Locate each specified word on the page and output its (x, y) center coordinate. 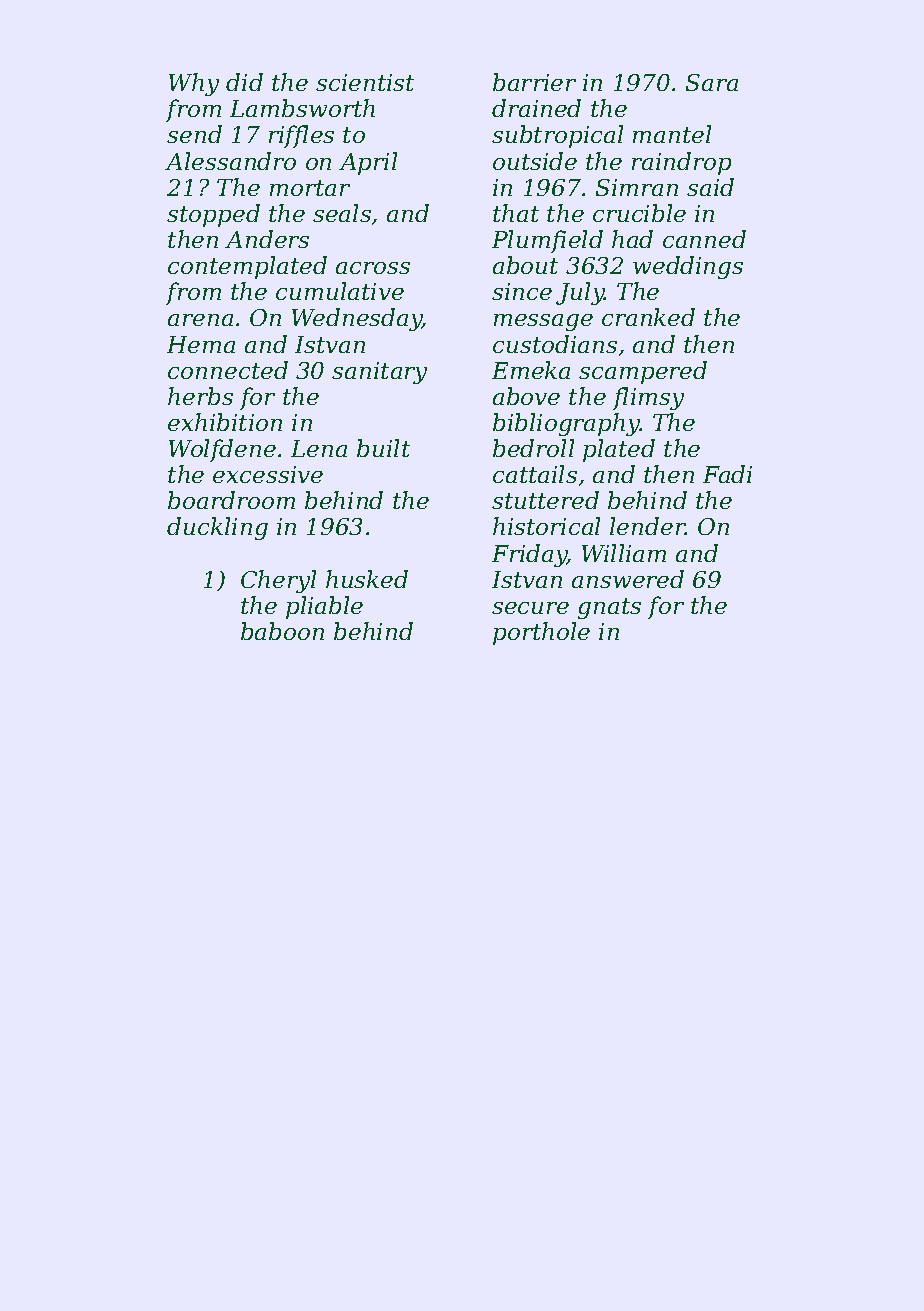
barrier (534, 82)
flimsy (648, 398)
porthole (541, 633)
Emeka (531, 370)
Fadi (727, 474)
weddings (688, 267)
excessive (268, 474)
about (525, 265)
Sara (712, 82)
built (383, 448)
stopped (213, 215)
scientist (365, 82)
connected (228, 370)
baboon (282, 631)
